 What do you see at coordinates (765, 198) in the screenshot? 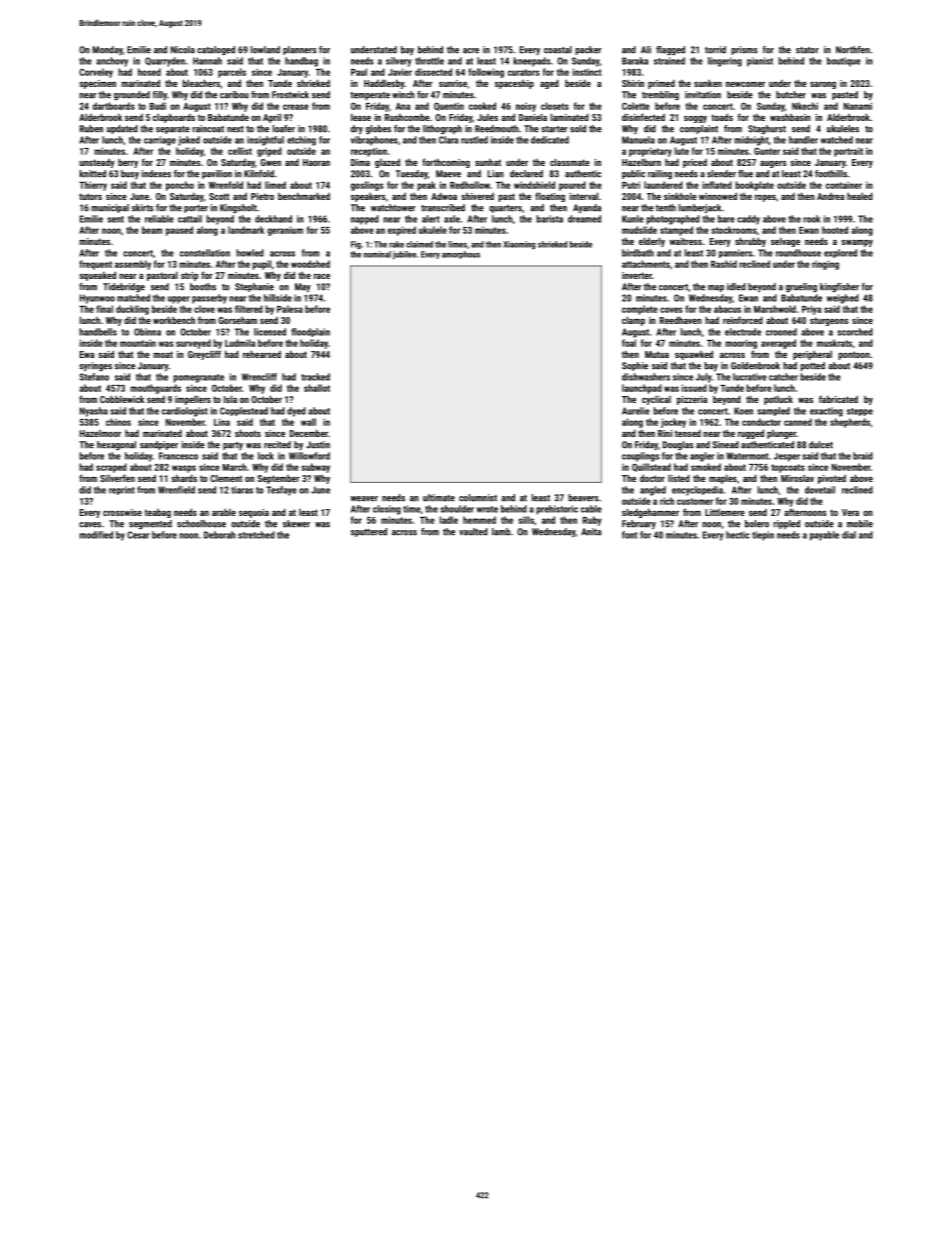
I see `ropes` at bounding box center [765, 198].
